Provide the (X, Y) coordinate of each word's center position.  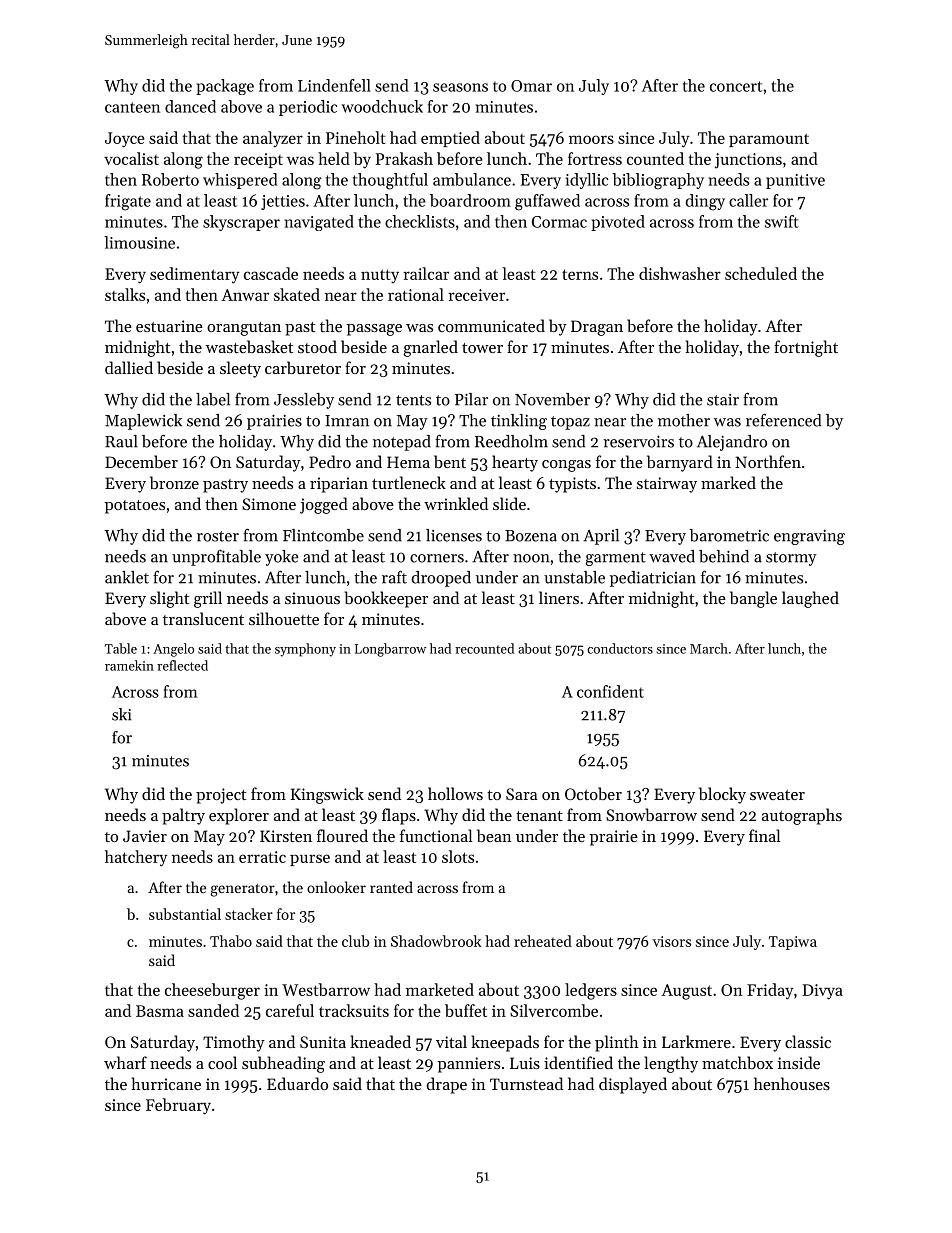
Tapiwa (793, 943)
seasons (460, 87)
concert (736, 86)
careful (290, 1010)
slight (169, 599)
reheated (543, 941)
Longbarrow (390, 650)
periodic (308, 108)
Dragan (597, 328)
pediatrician (653, 579)
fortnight (806, 348)
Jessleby (304, 401)
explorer (239, 816)
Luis (525, 1063)
